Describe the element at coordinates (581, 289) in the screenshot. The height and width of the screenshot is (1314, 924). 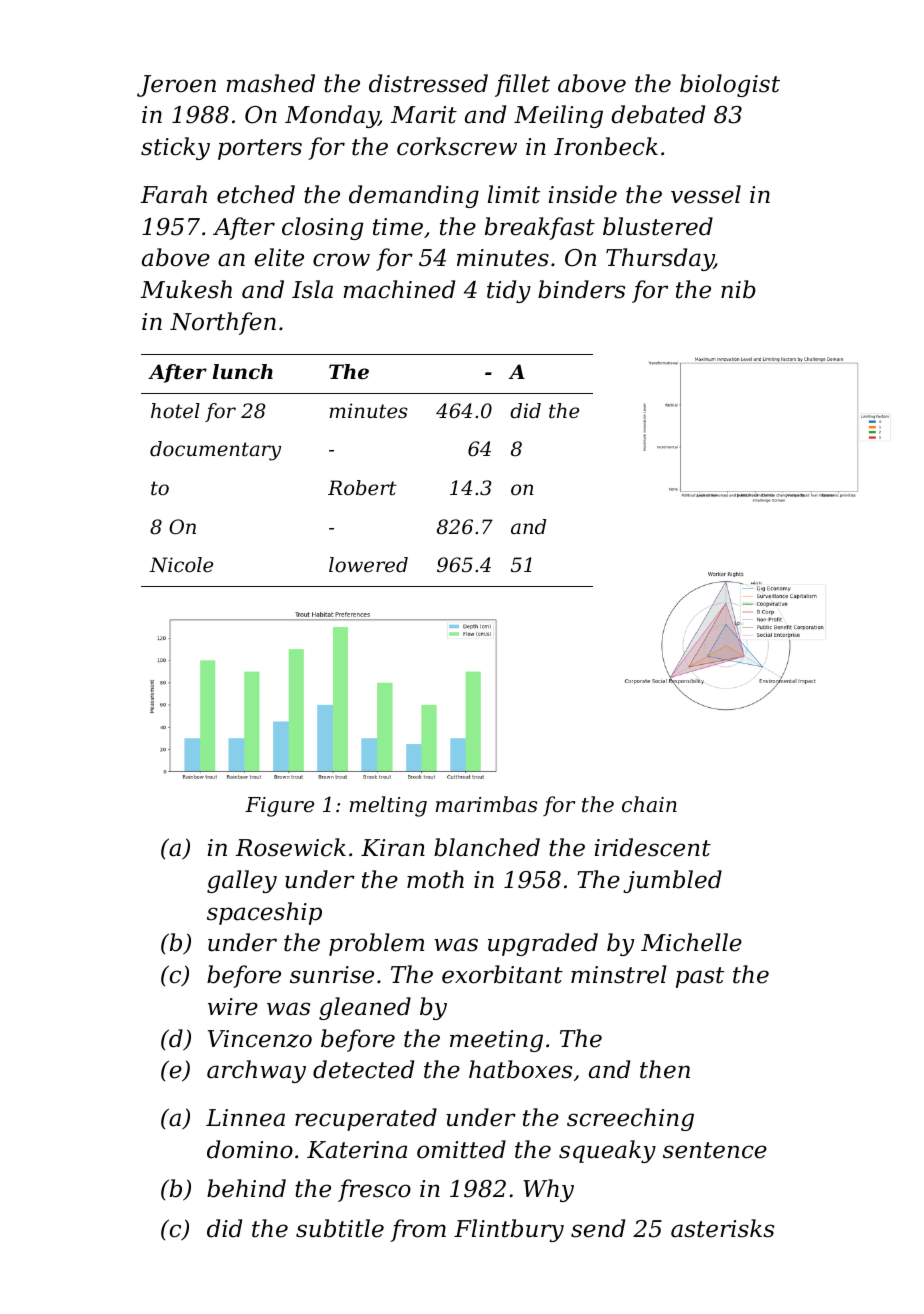
I see `binders` at that location.
